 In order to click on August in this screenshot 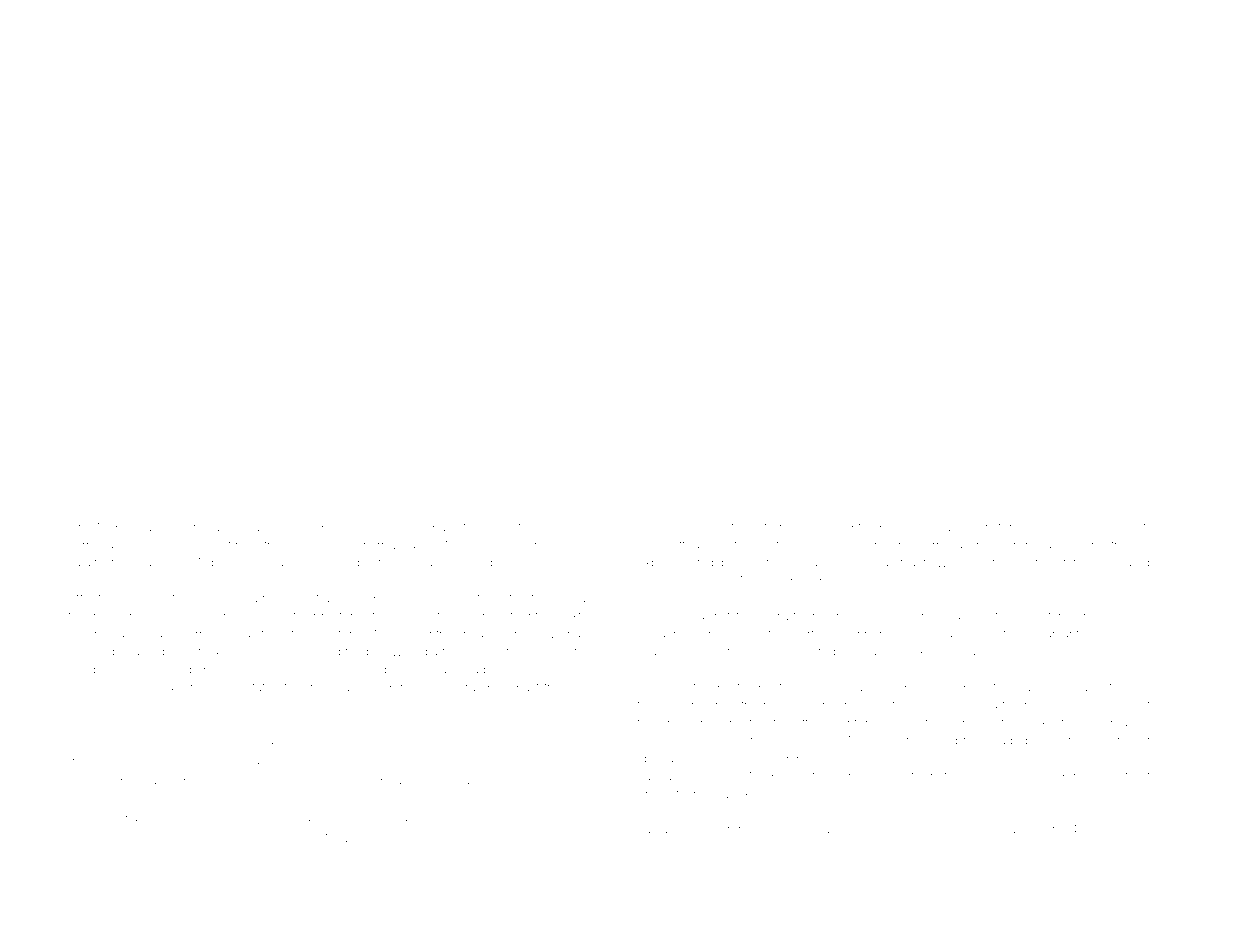, I will do `click(1092, 688)`.
